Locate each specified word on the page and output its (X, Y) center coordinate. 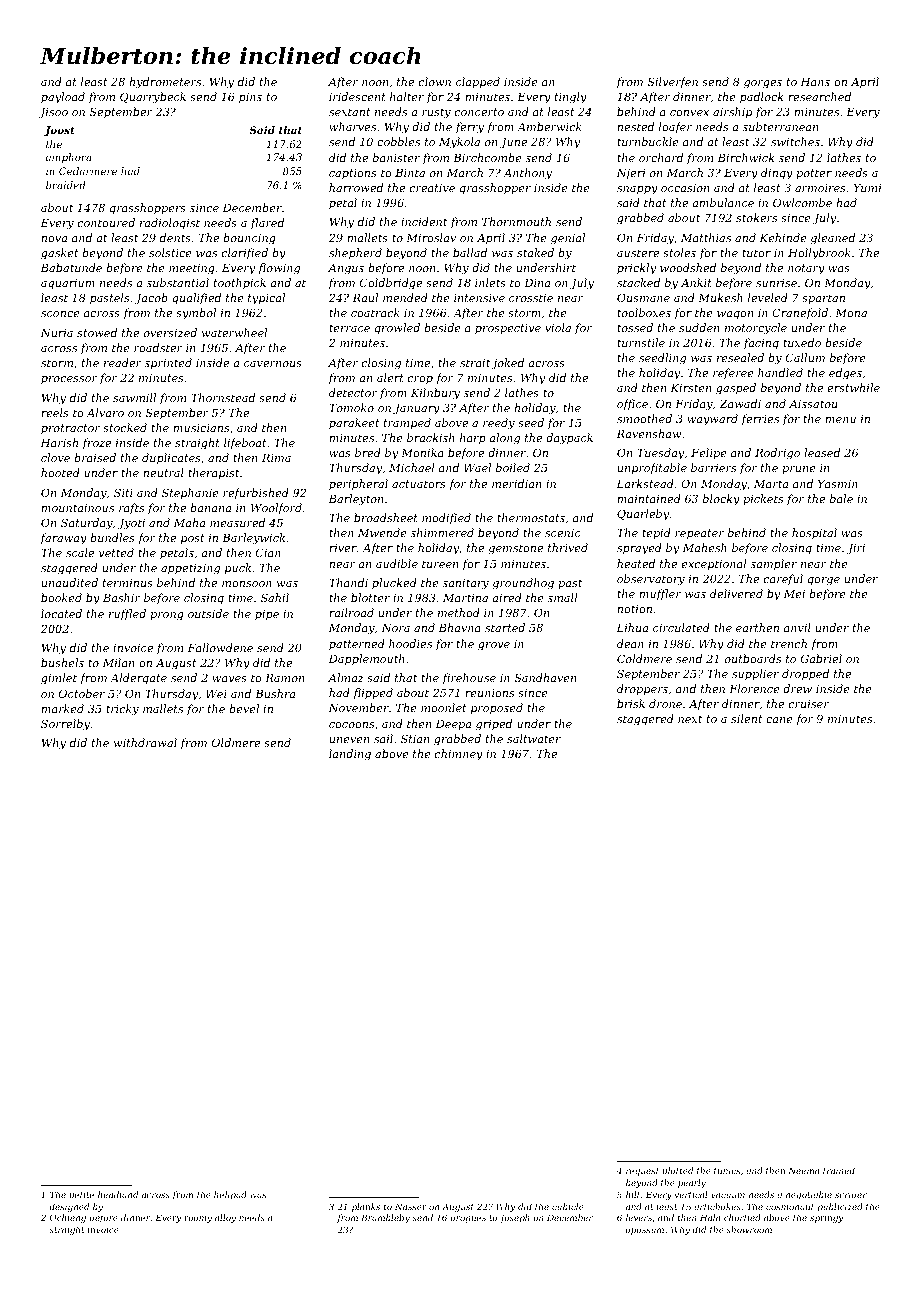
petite (81, 1196)
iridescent (357, 96)
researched (819, 96)
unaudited (70, 582)
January (416, 409)
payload (63, 98)
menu (840, 420)
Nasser (411, 1206)
